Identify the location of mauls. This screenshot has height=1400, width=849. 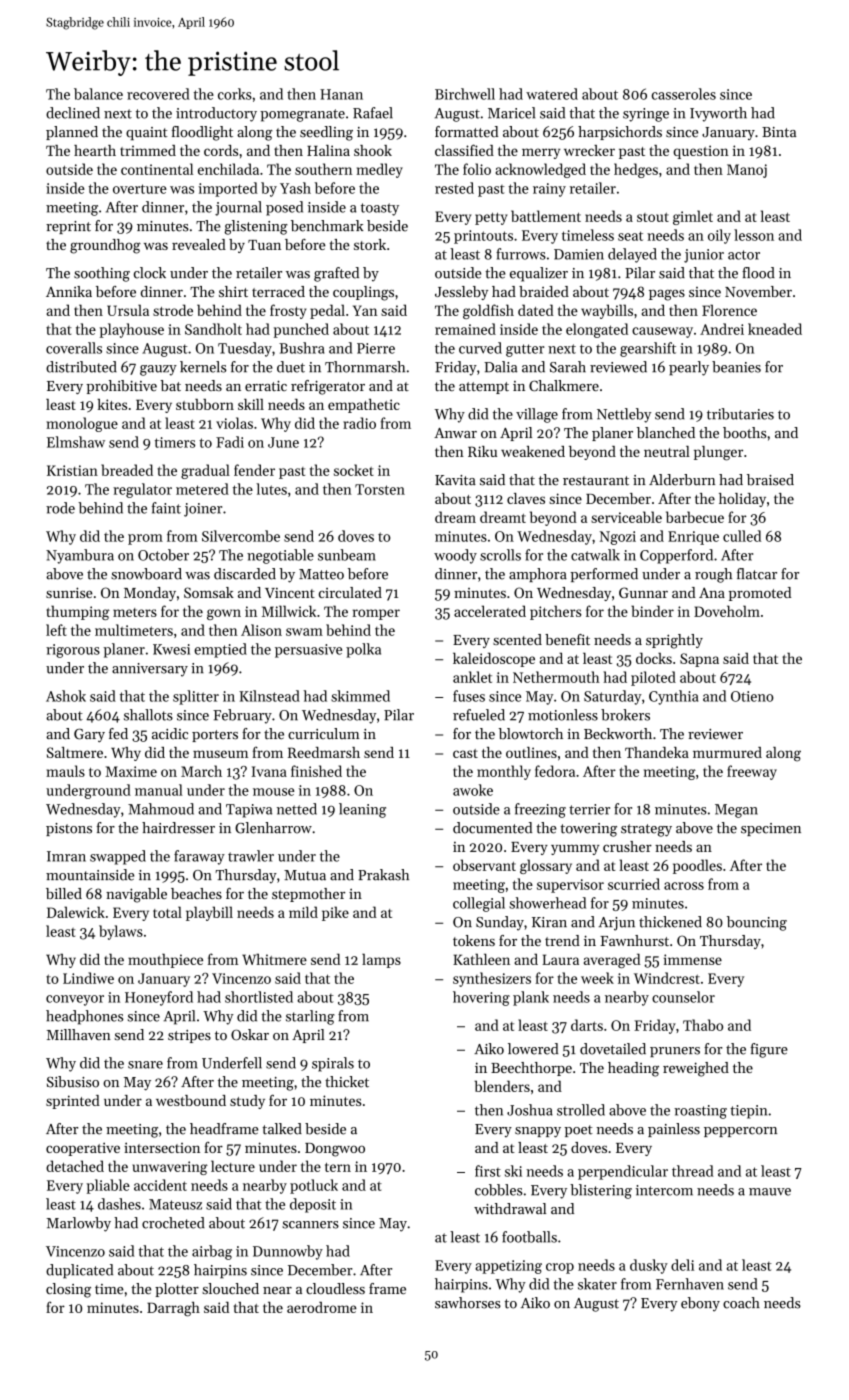
(65, 771).
